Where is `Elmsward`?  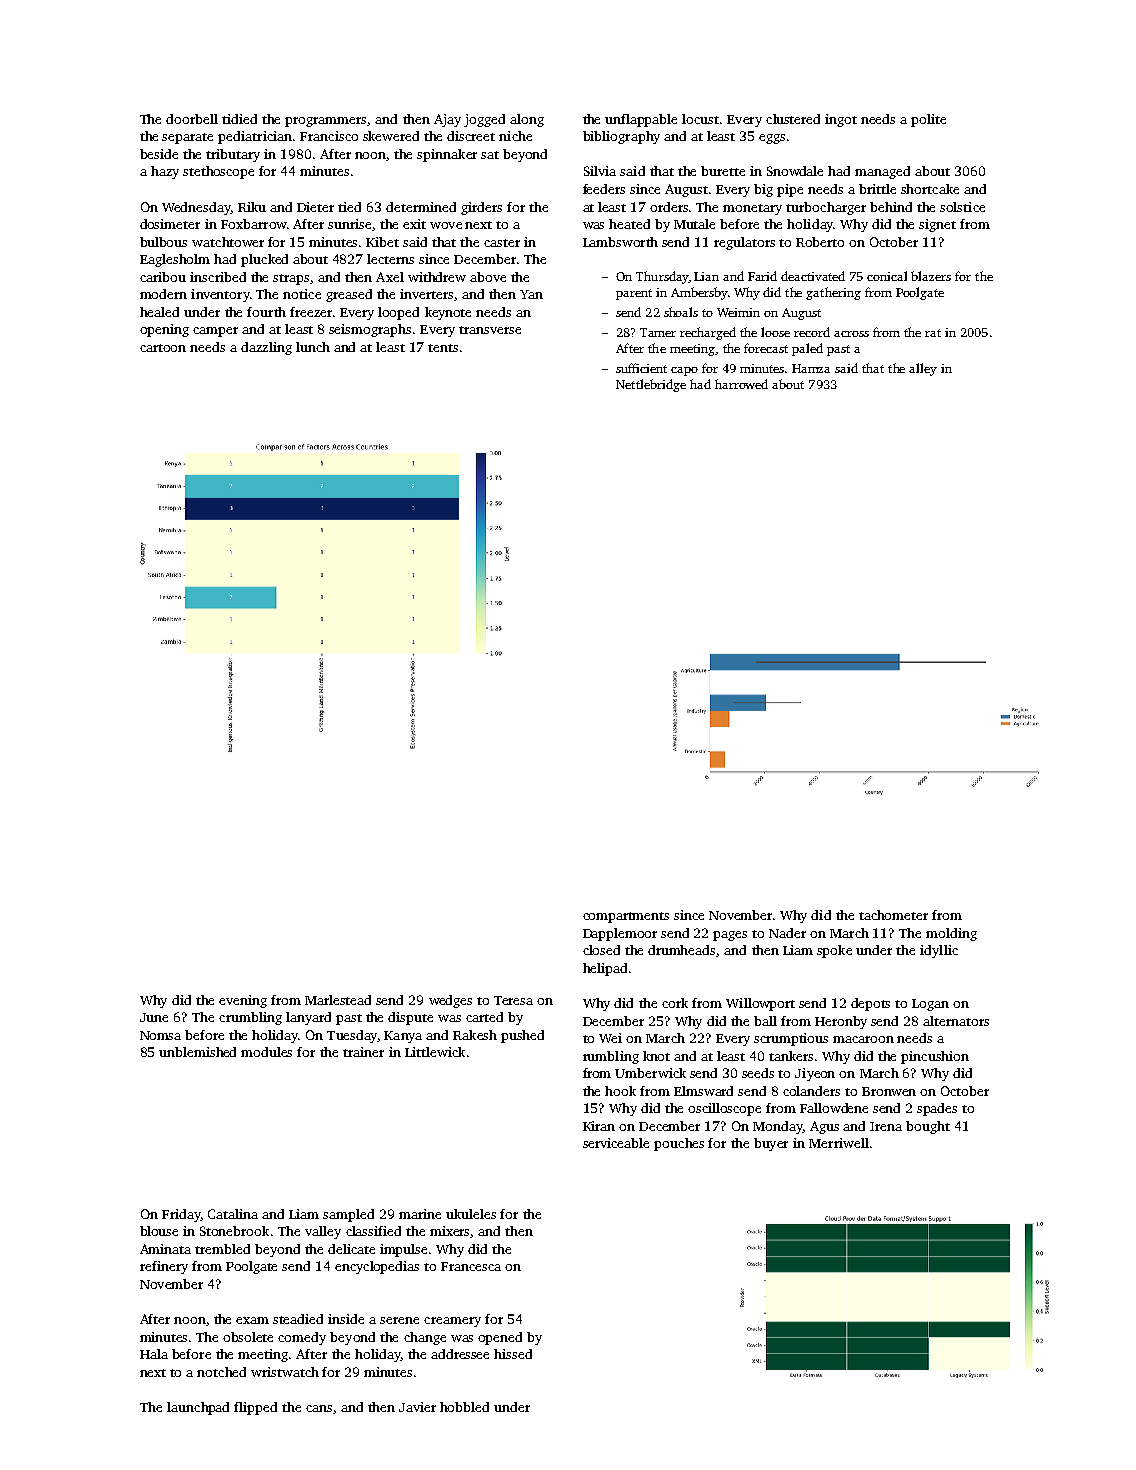 Elmsward is located at coordinates (703, 1091).
